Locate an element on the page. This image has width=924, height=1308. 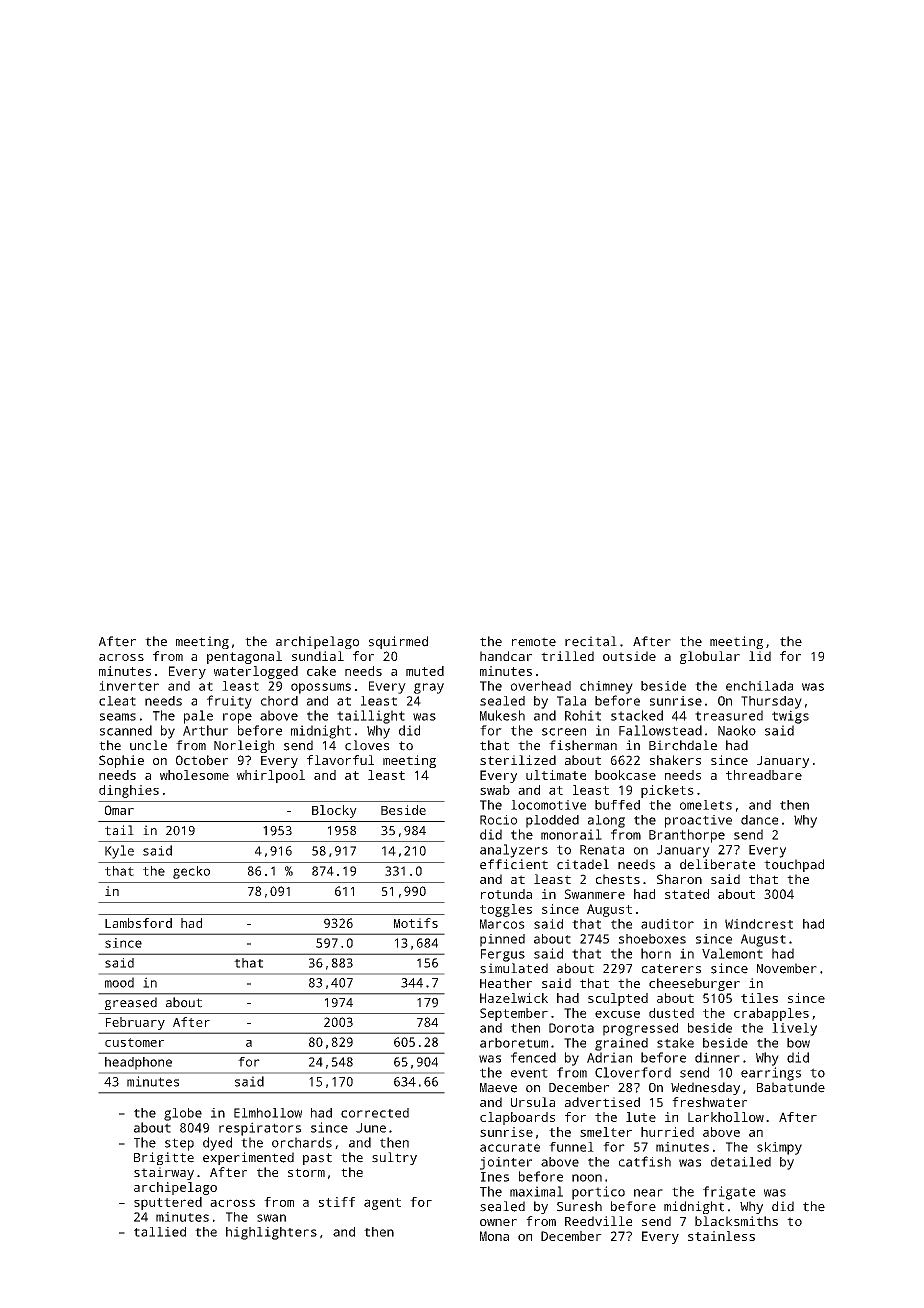
touchpad is located at coordinates (794, 865).
